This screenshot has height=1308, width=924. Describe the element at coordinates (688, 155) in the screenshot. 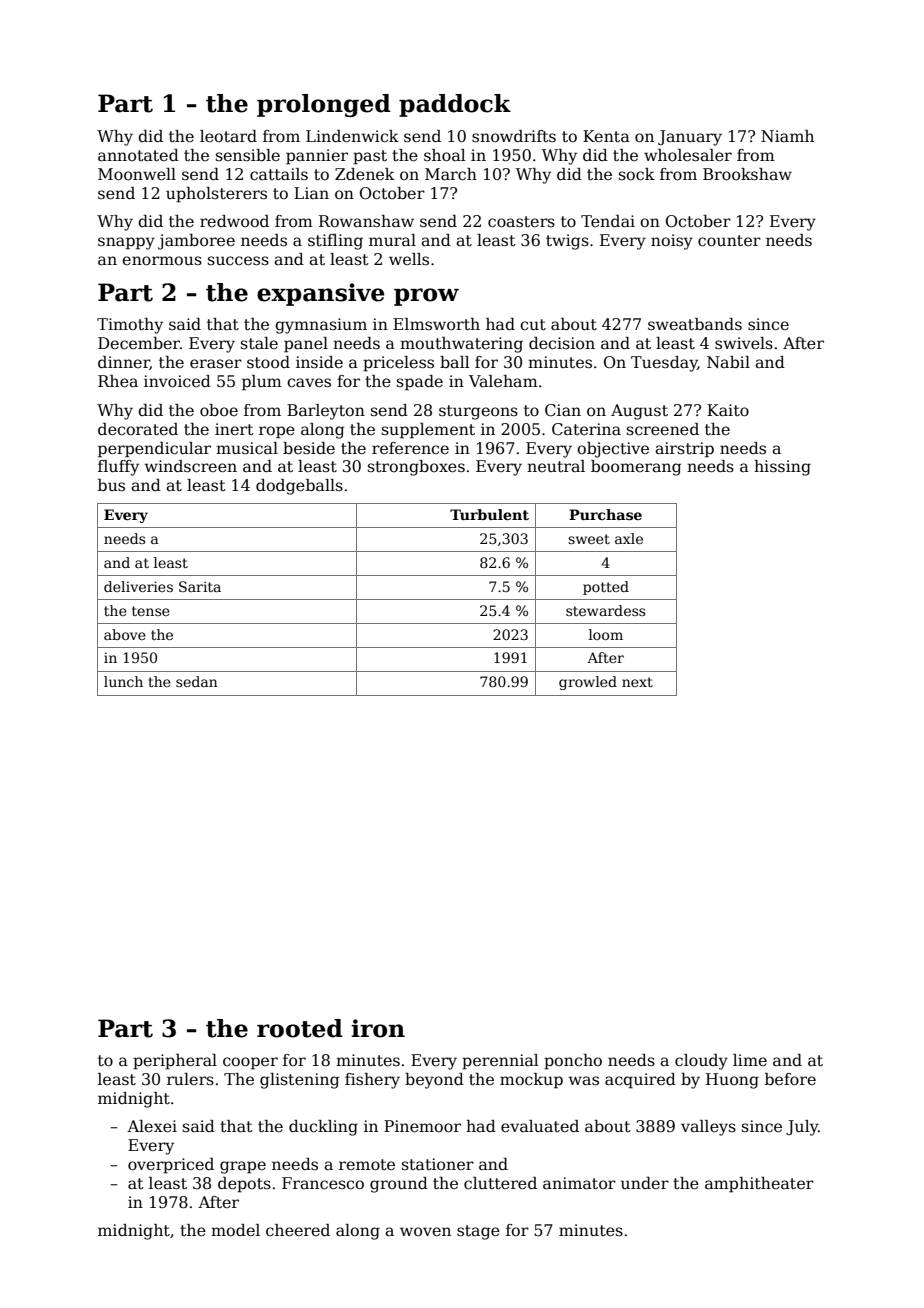

I see `wholesaler` at that location.
